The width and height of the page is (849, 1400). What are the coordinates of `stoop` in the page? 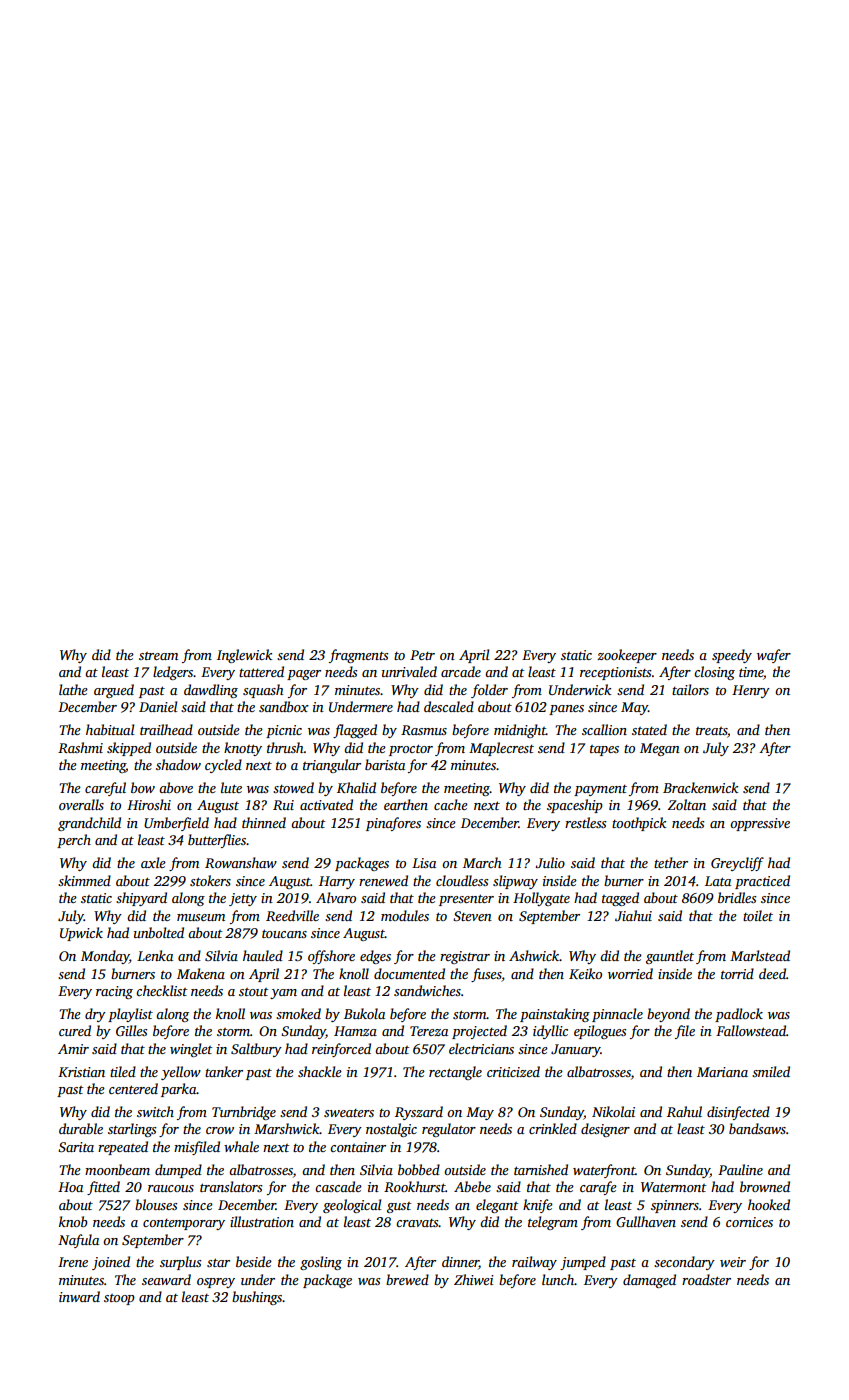 It's located at (119, 1299).
